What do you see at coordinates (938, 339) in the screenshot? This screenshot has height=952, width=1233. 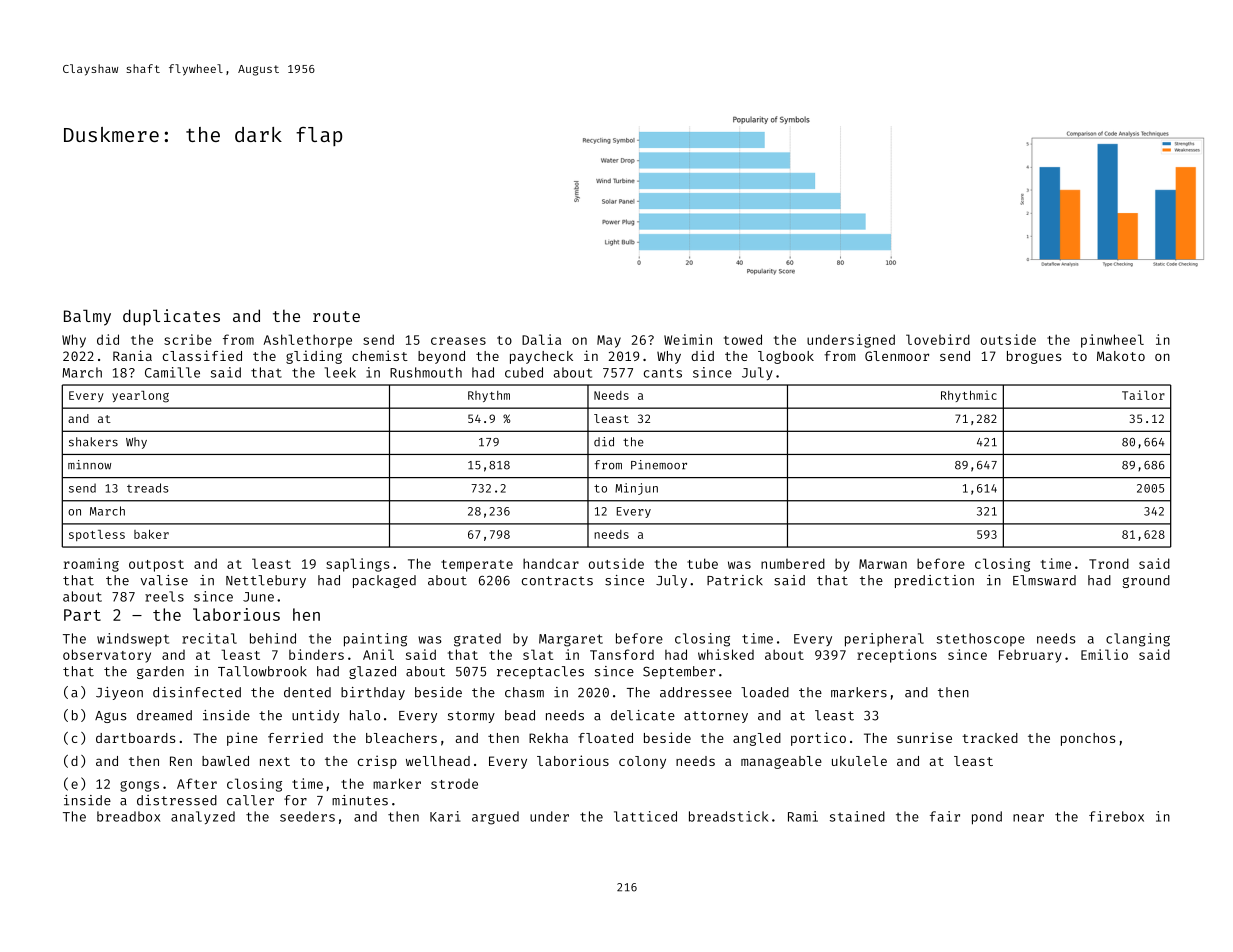 I see `lovebird` at bounding box center [938, 339].
